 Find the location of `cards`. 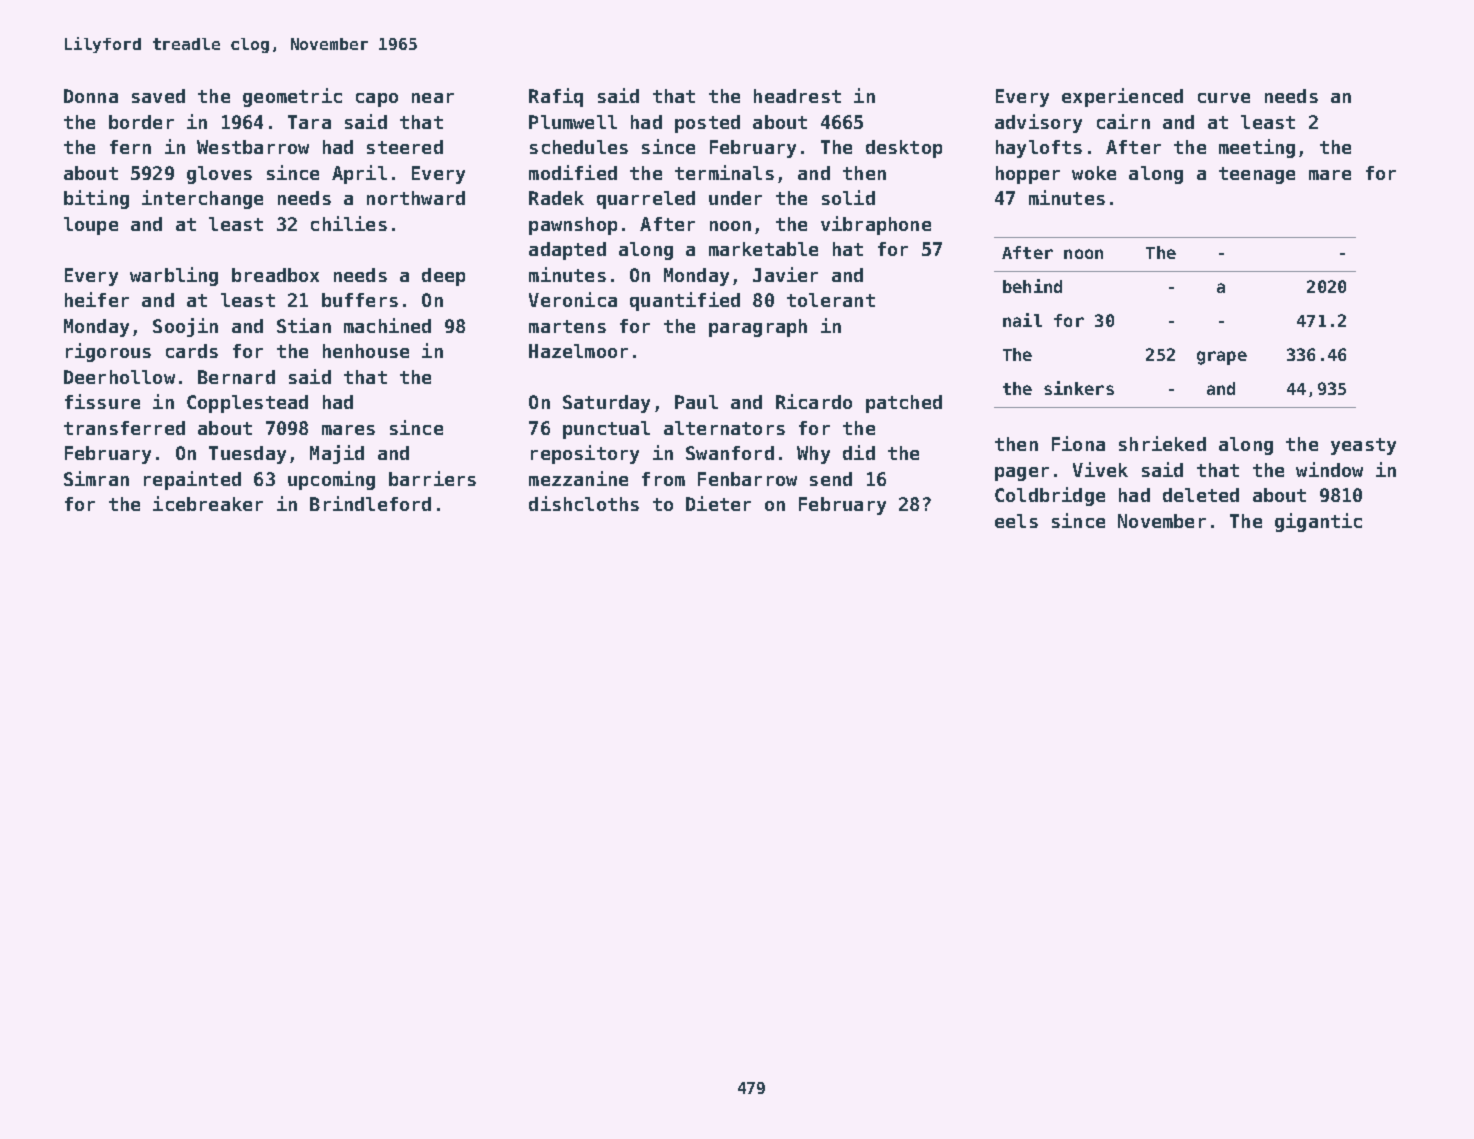

cards is located at coordinates (192, 351).
